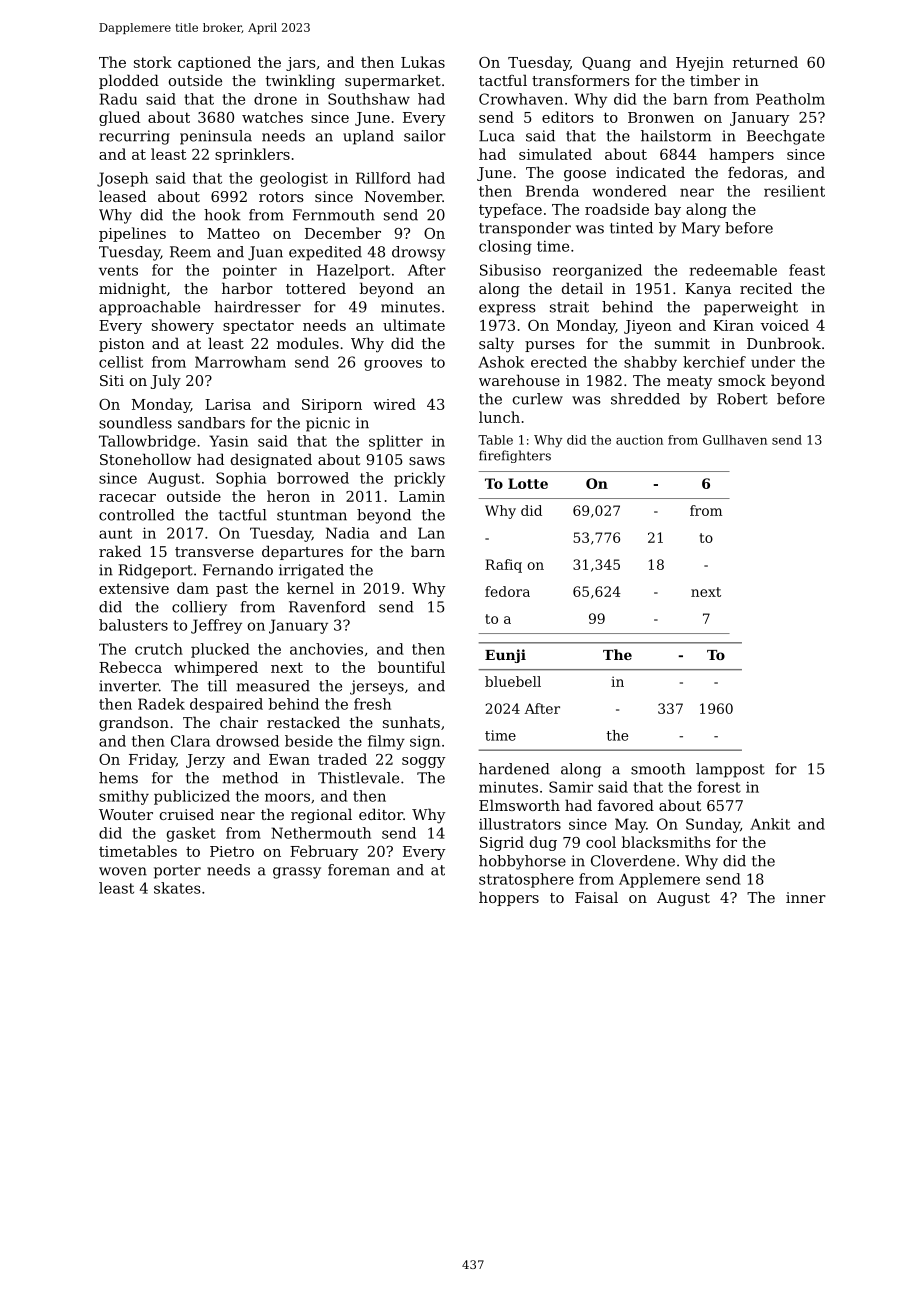 The image size is (924, 1314). I want to click on Mary, so click(701, 229).
